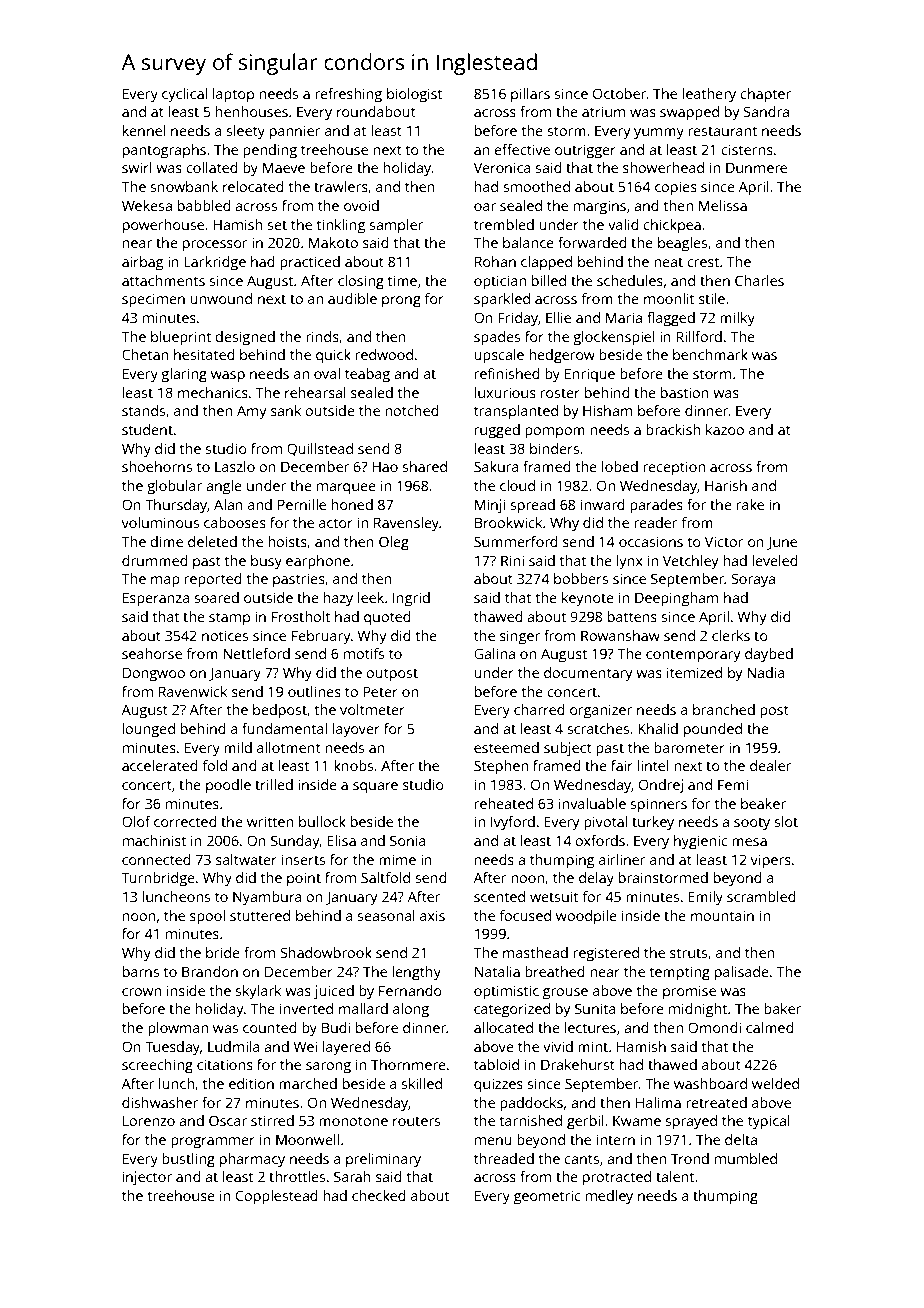 This document has height=1308, width=924. What do you see at coordinates (709, 95) in the document?
I see `leathery` at bounding box center [709, 95].
